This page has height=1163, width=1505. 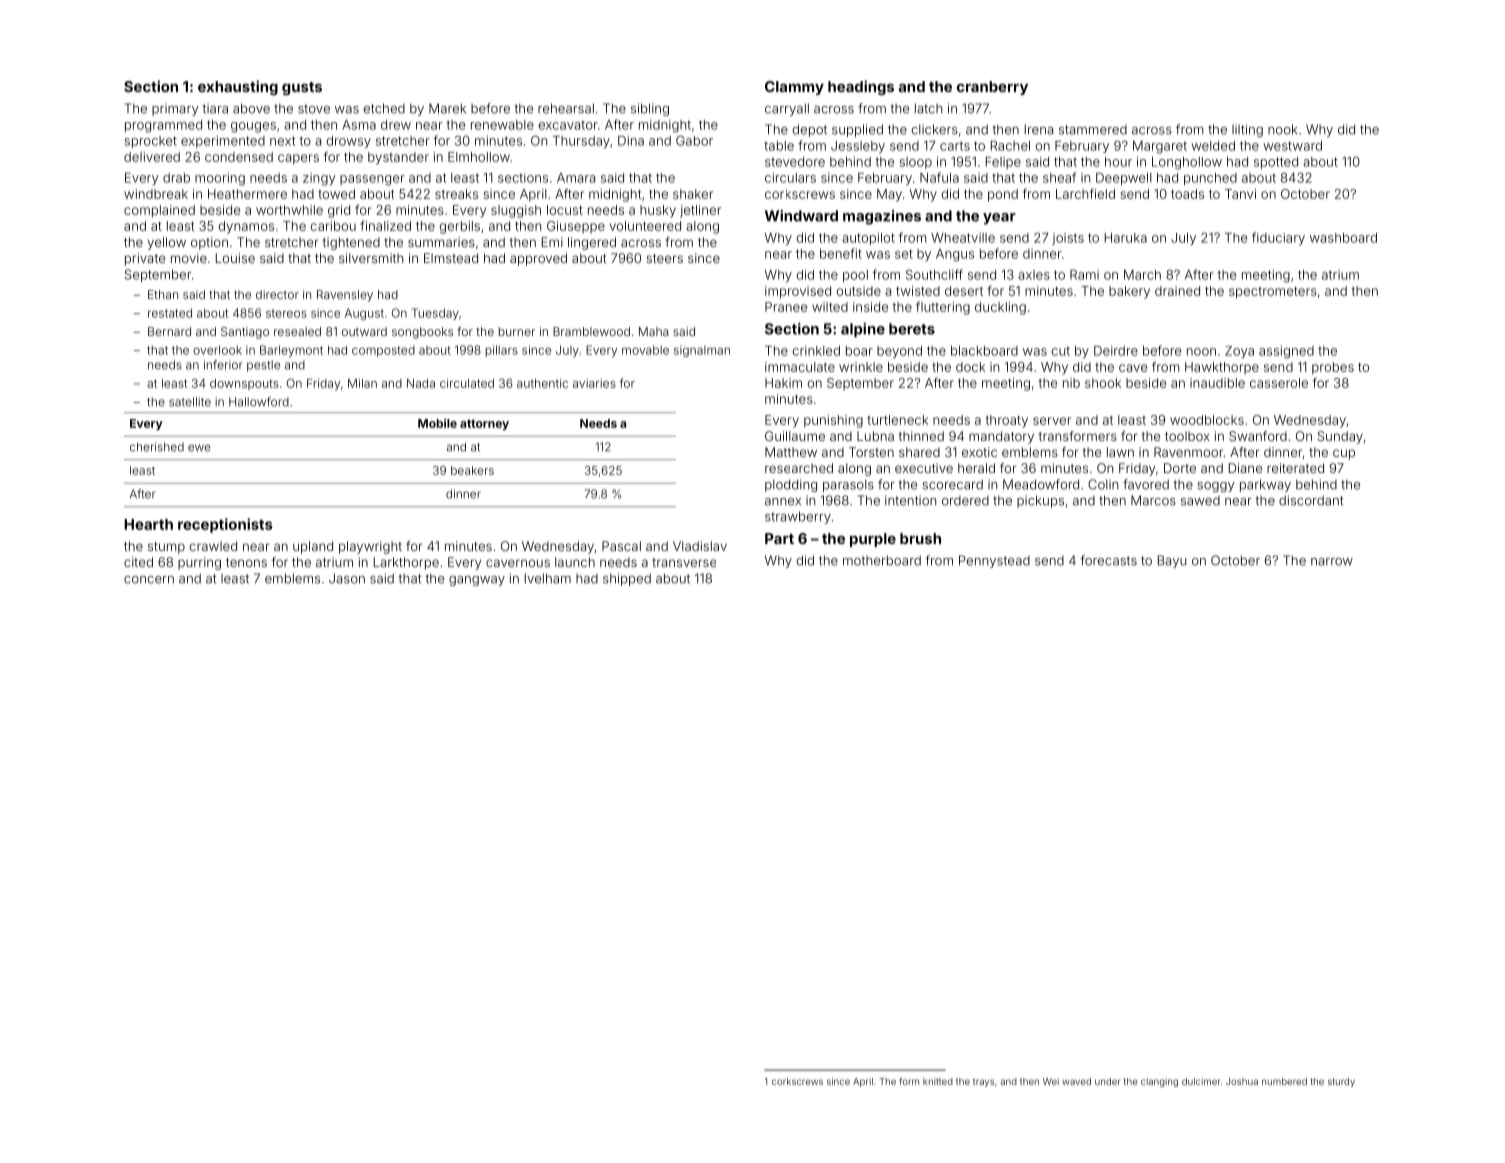 What do you see at coordinates (983, 1083) in the page?
I see `trays` at bounding box center [983, 1083].
